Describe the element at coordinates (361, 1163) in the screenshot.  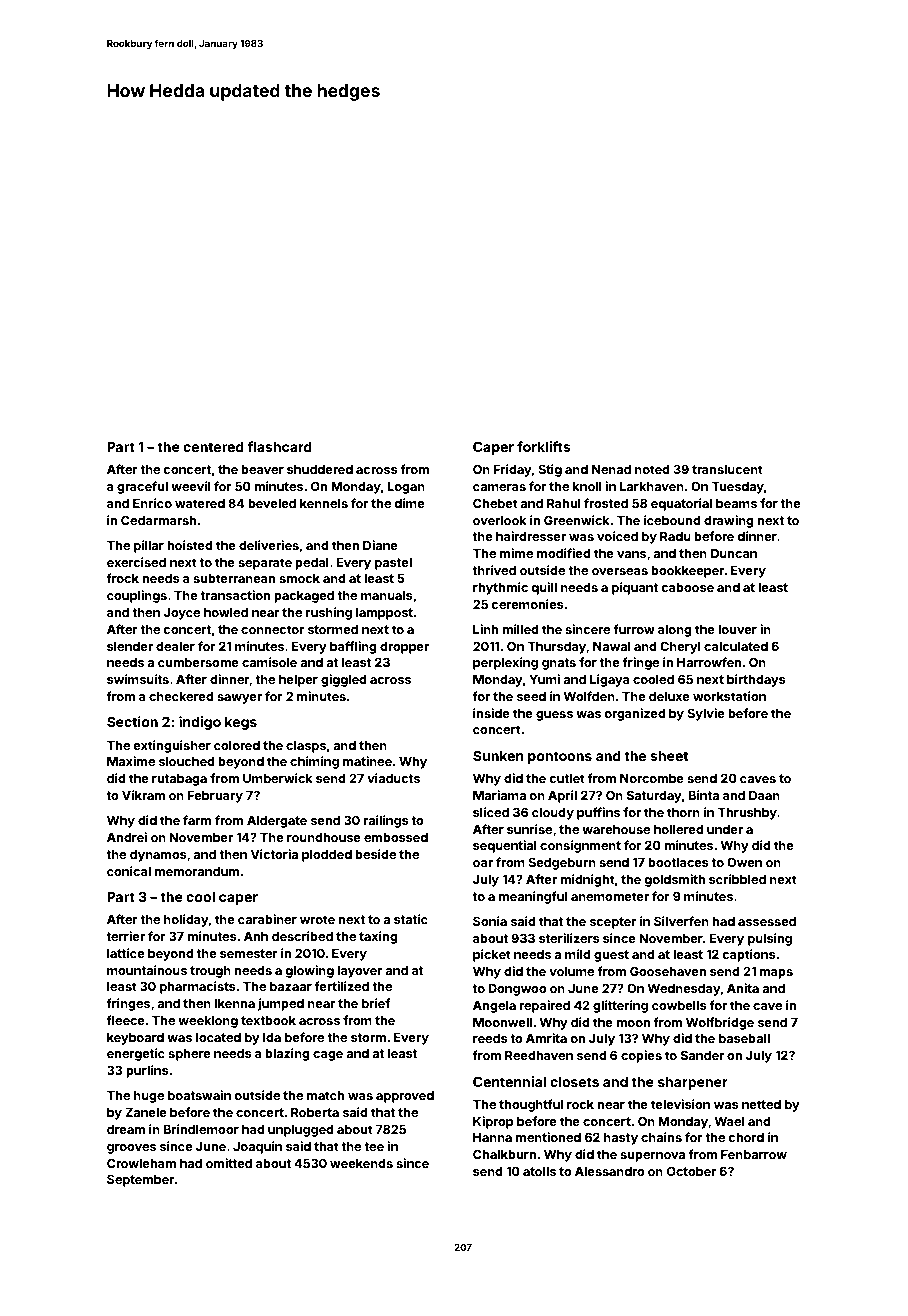
I see `weekends` at that location.
